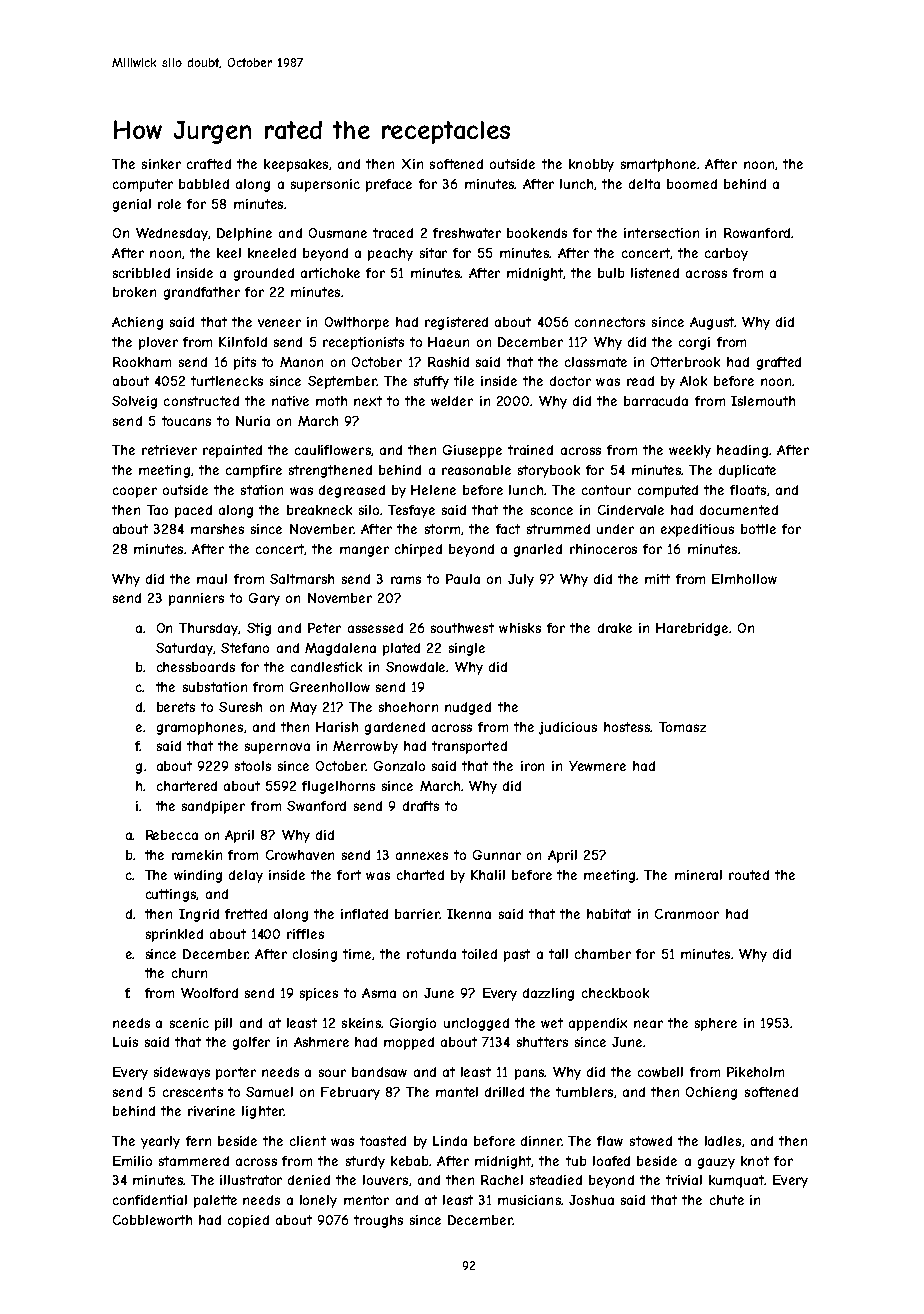  Describe the element at coordinates (655, 273) in the image. I see `listened` at that location.
